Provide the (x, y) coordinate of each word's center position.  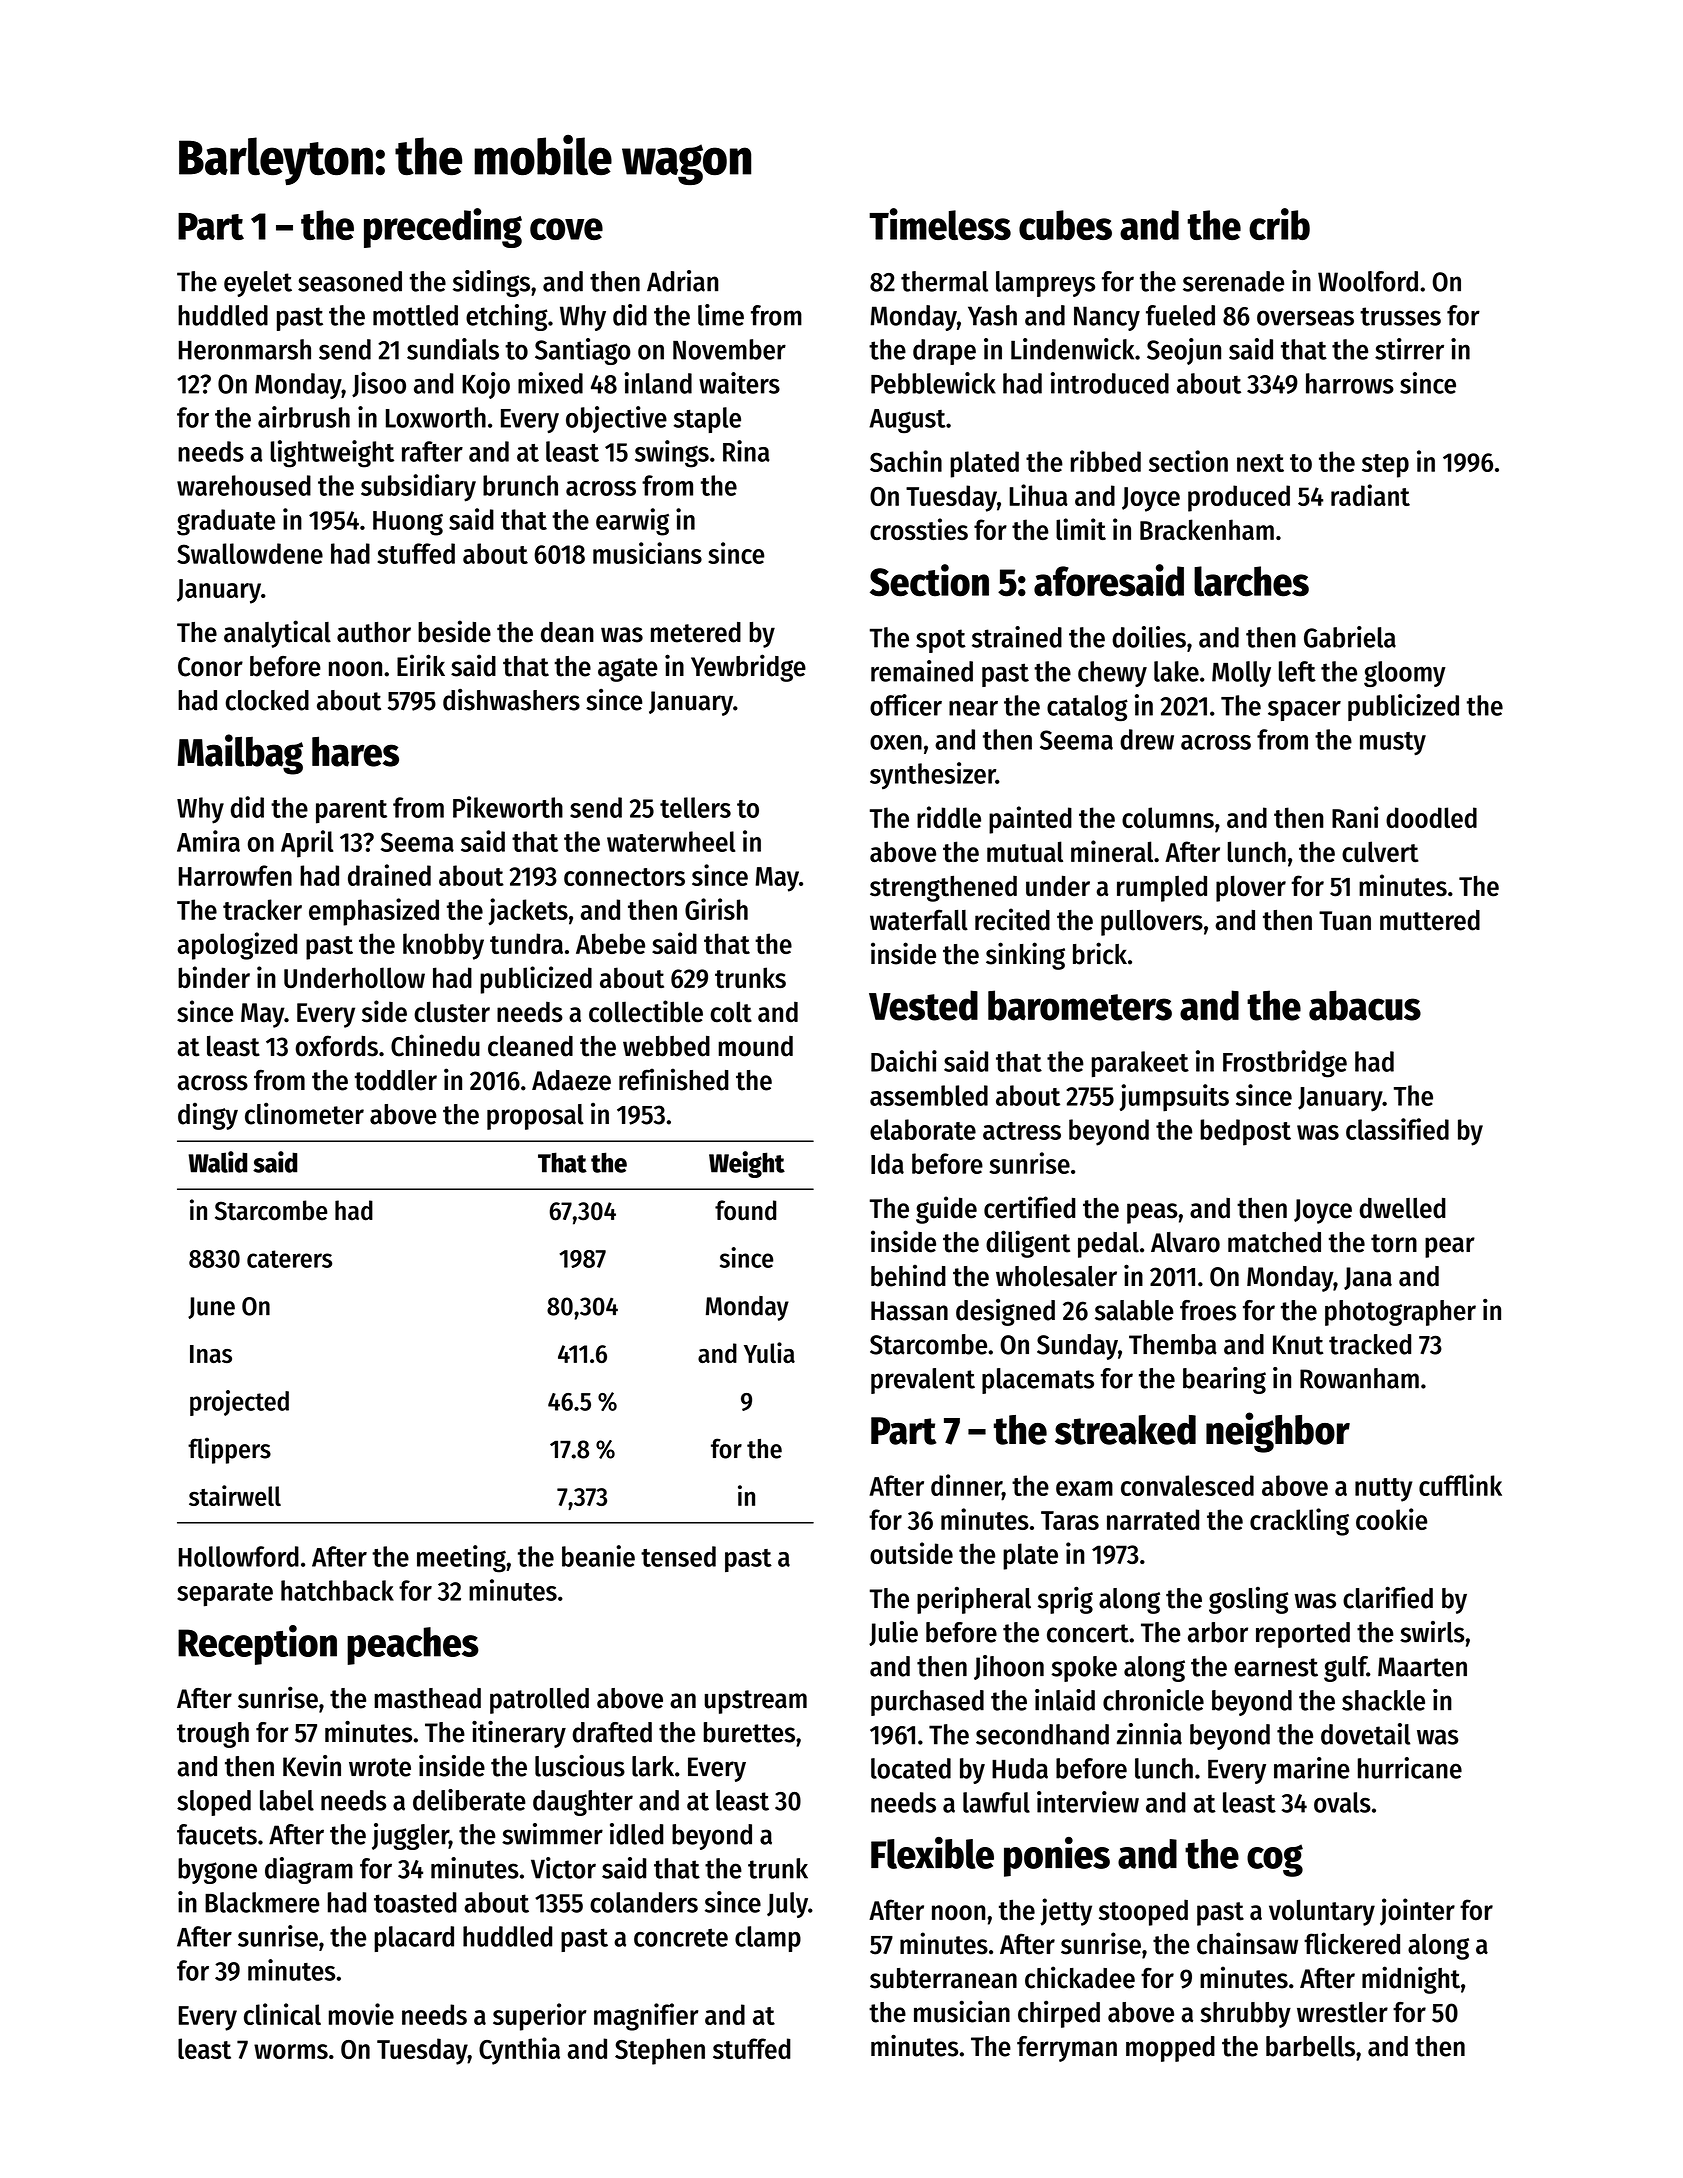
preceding (443, 228)
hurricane (1410, 1768)
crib (1279, 224)
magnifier (646, 2017)
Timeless (940, 224)
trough (213, 1735)
